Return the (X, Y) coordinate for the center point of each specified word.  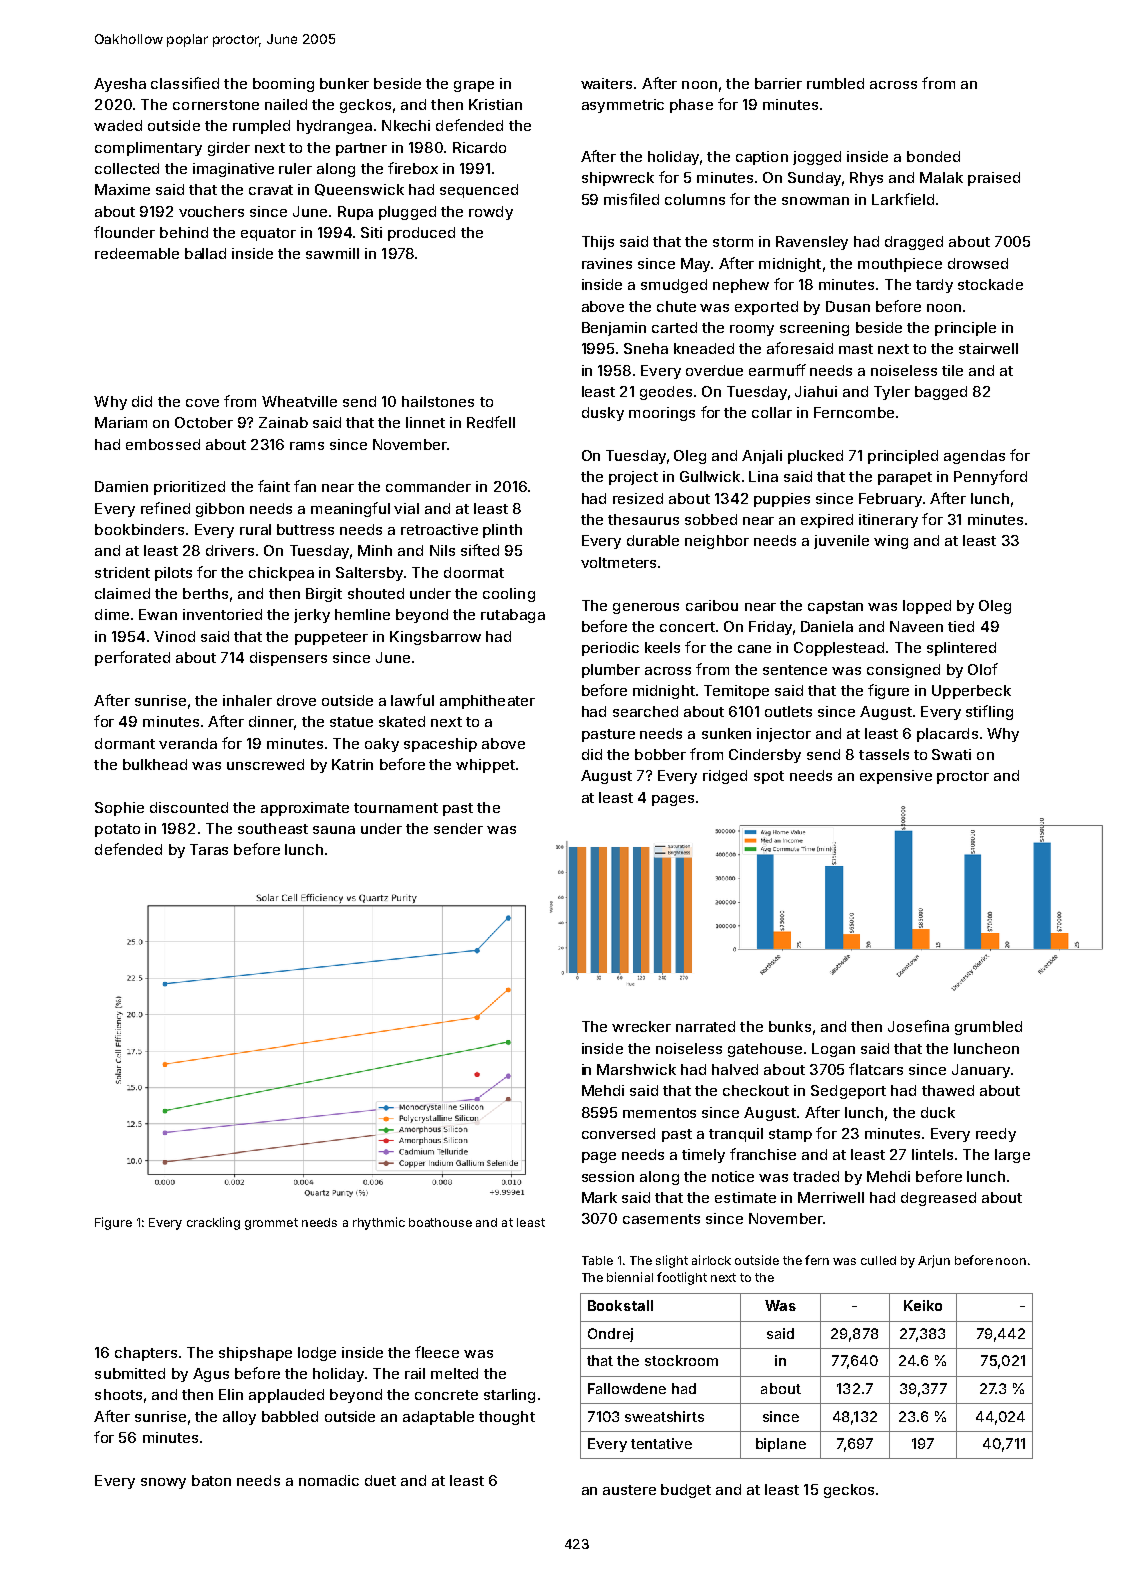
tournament (396, 808)
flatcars (876, 1069)
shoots (118, 1394)
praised (994, 179)
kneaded (704, 348)
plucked (815, 457)
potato (117, 830)
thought (507, 1418)
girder (229, 149)
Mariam (121, 422)
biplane (781, 1445)
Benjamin (614, 329)
